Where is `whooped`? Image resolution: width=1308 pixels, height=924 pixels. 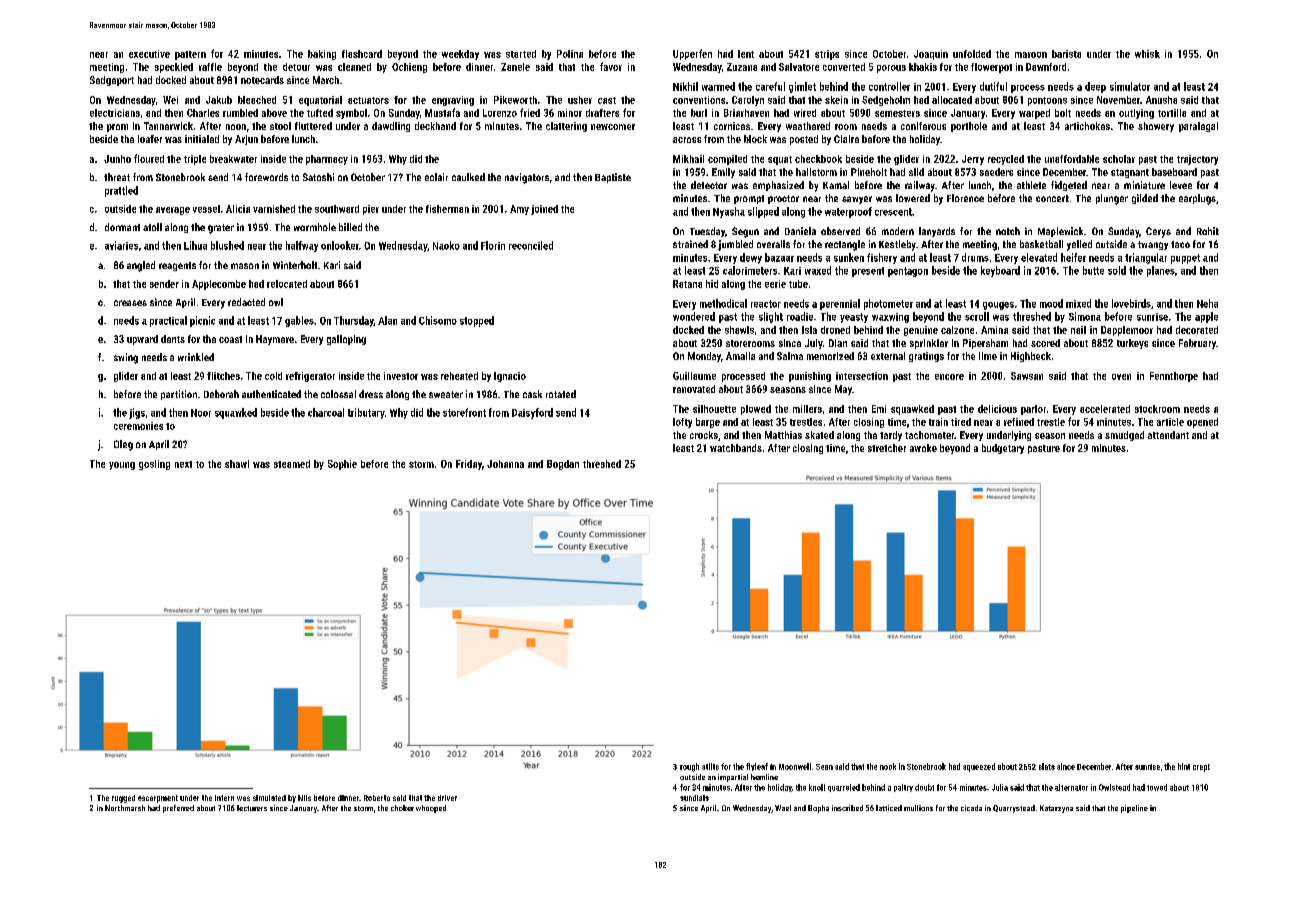 whooped is located at coordinates (431, 809).
